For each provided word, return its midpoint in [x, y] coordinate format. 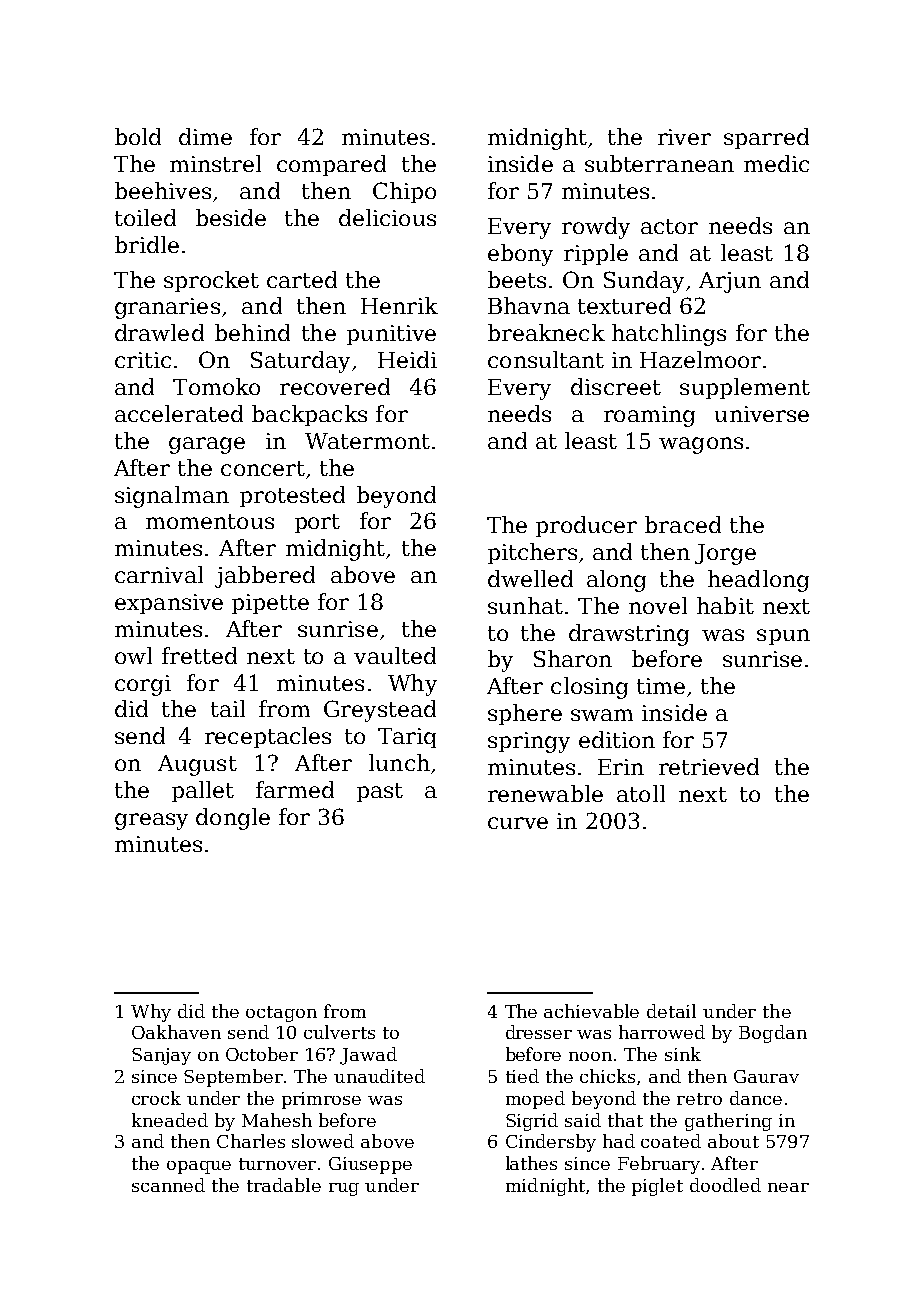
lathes [531, 1163]
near [788, 1187]
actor [669, 226]
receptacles [268, 737]
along [616, 581]
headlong [758, 581]
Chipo [404, 192]
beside [231, 217]
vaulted [395, 655]
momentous [210, 521]
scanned [168, 1185]
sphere [525, 714]
